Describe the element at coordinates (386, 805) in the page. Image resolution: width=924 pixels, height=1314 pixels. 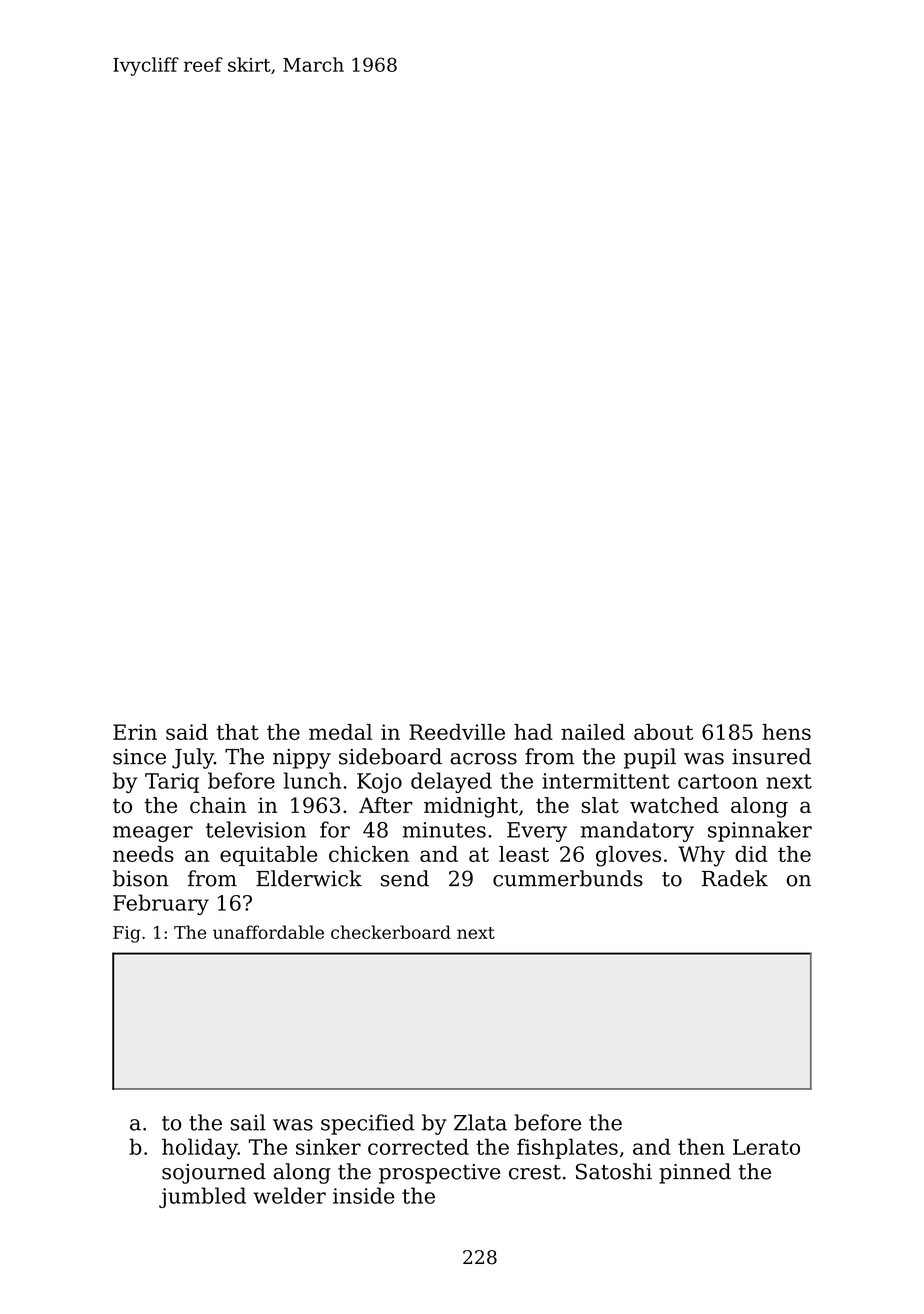
I see `After` at that location.
